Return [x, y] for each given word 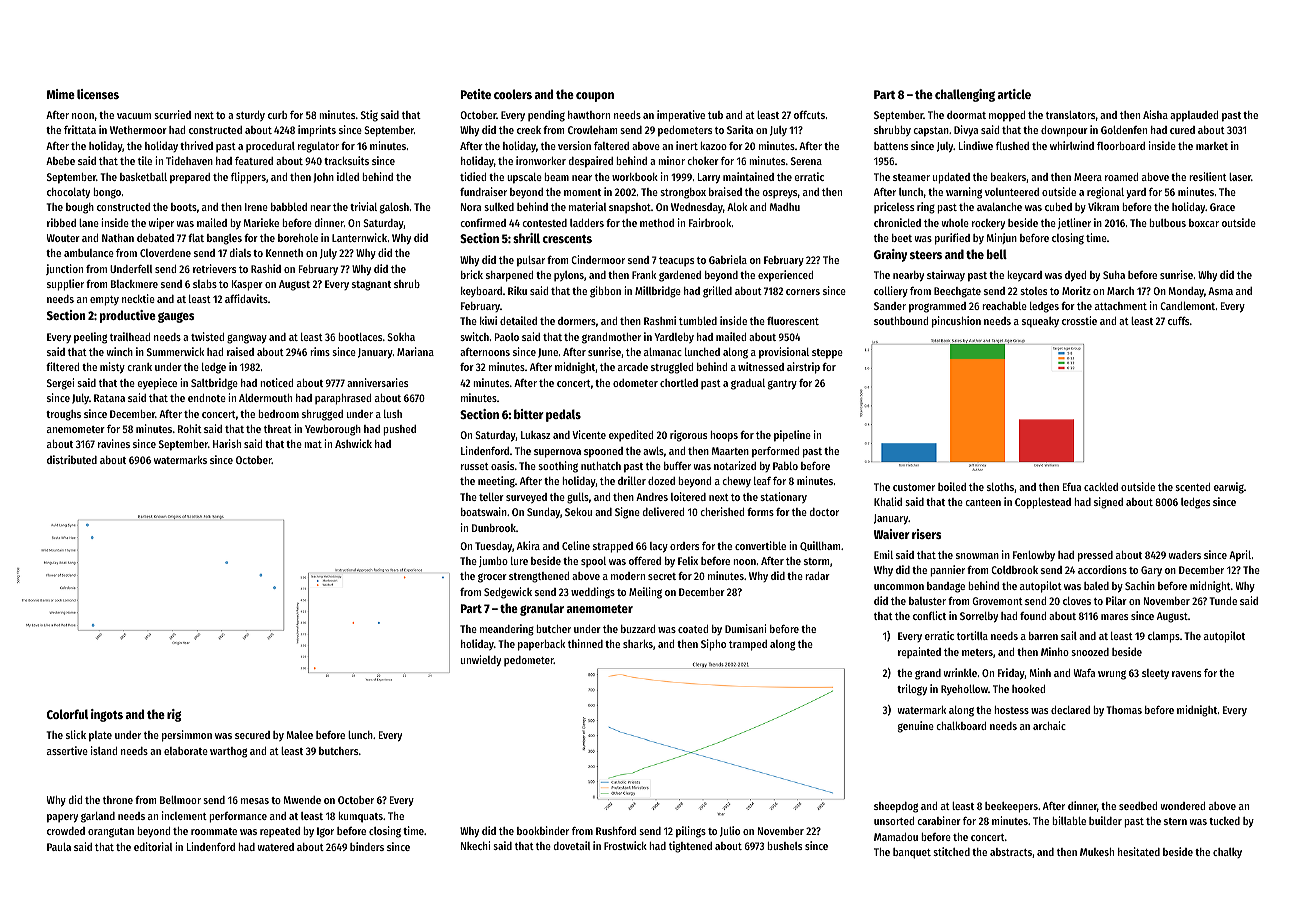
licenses [98, 94]
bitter [529, 414]
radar [817, 576]
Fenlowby [1034, 556]
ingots [107, 715]
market [1212, 146]
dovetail [572, 845]
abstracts [1011, 852]
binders [367, 846]
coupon [595, 97]
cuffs [1178, 321]
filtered [62, 366]
